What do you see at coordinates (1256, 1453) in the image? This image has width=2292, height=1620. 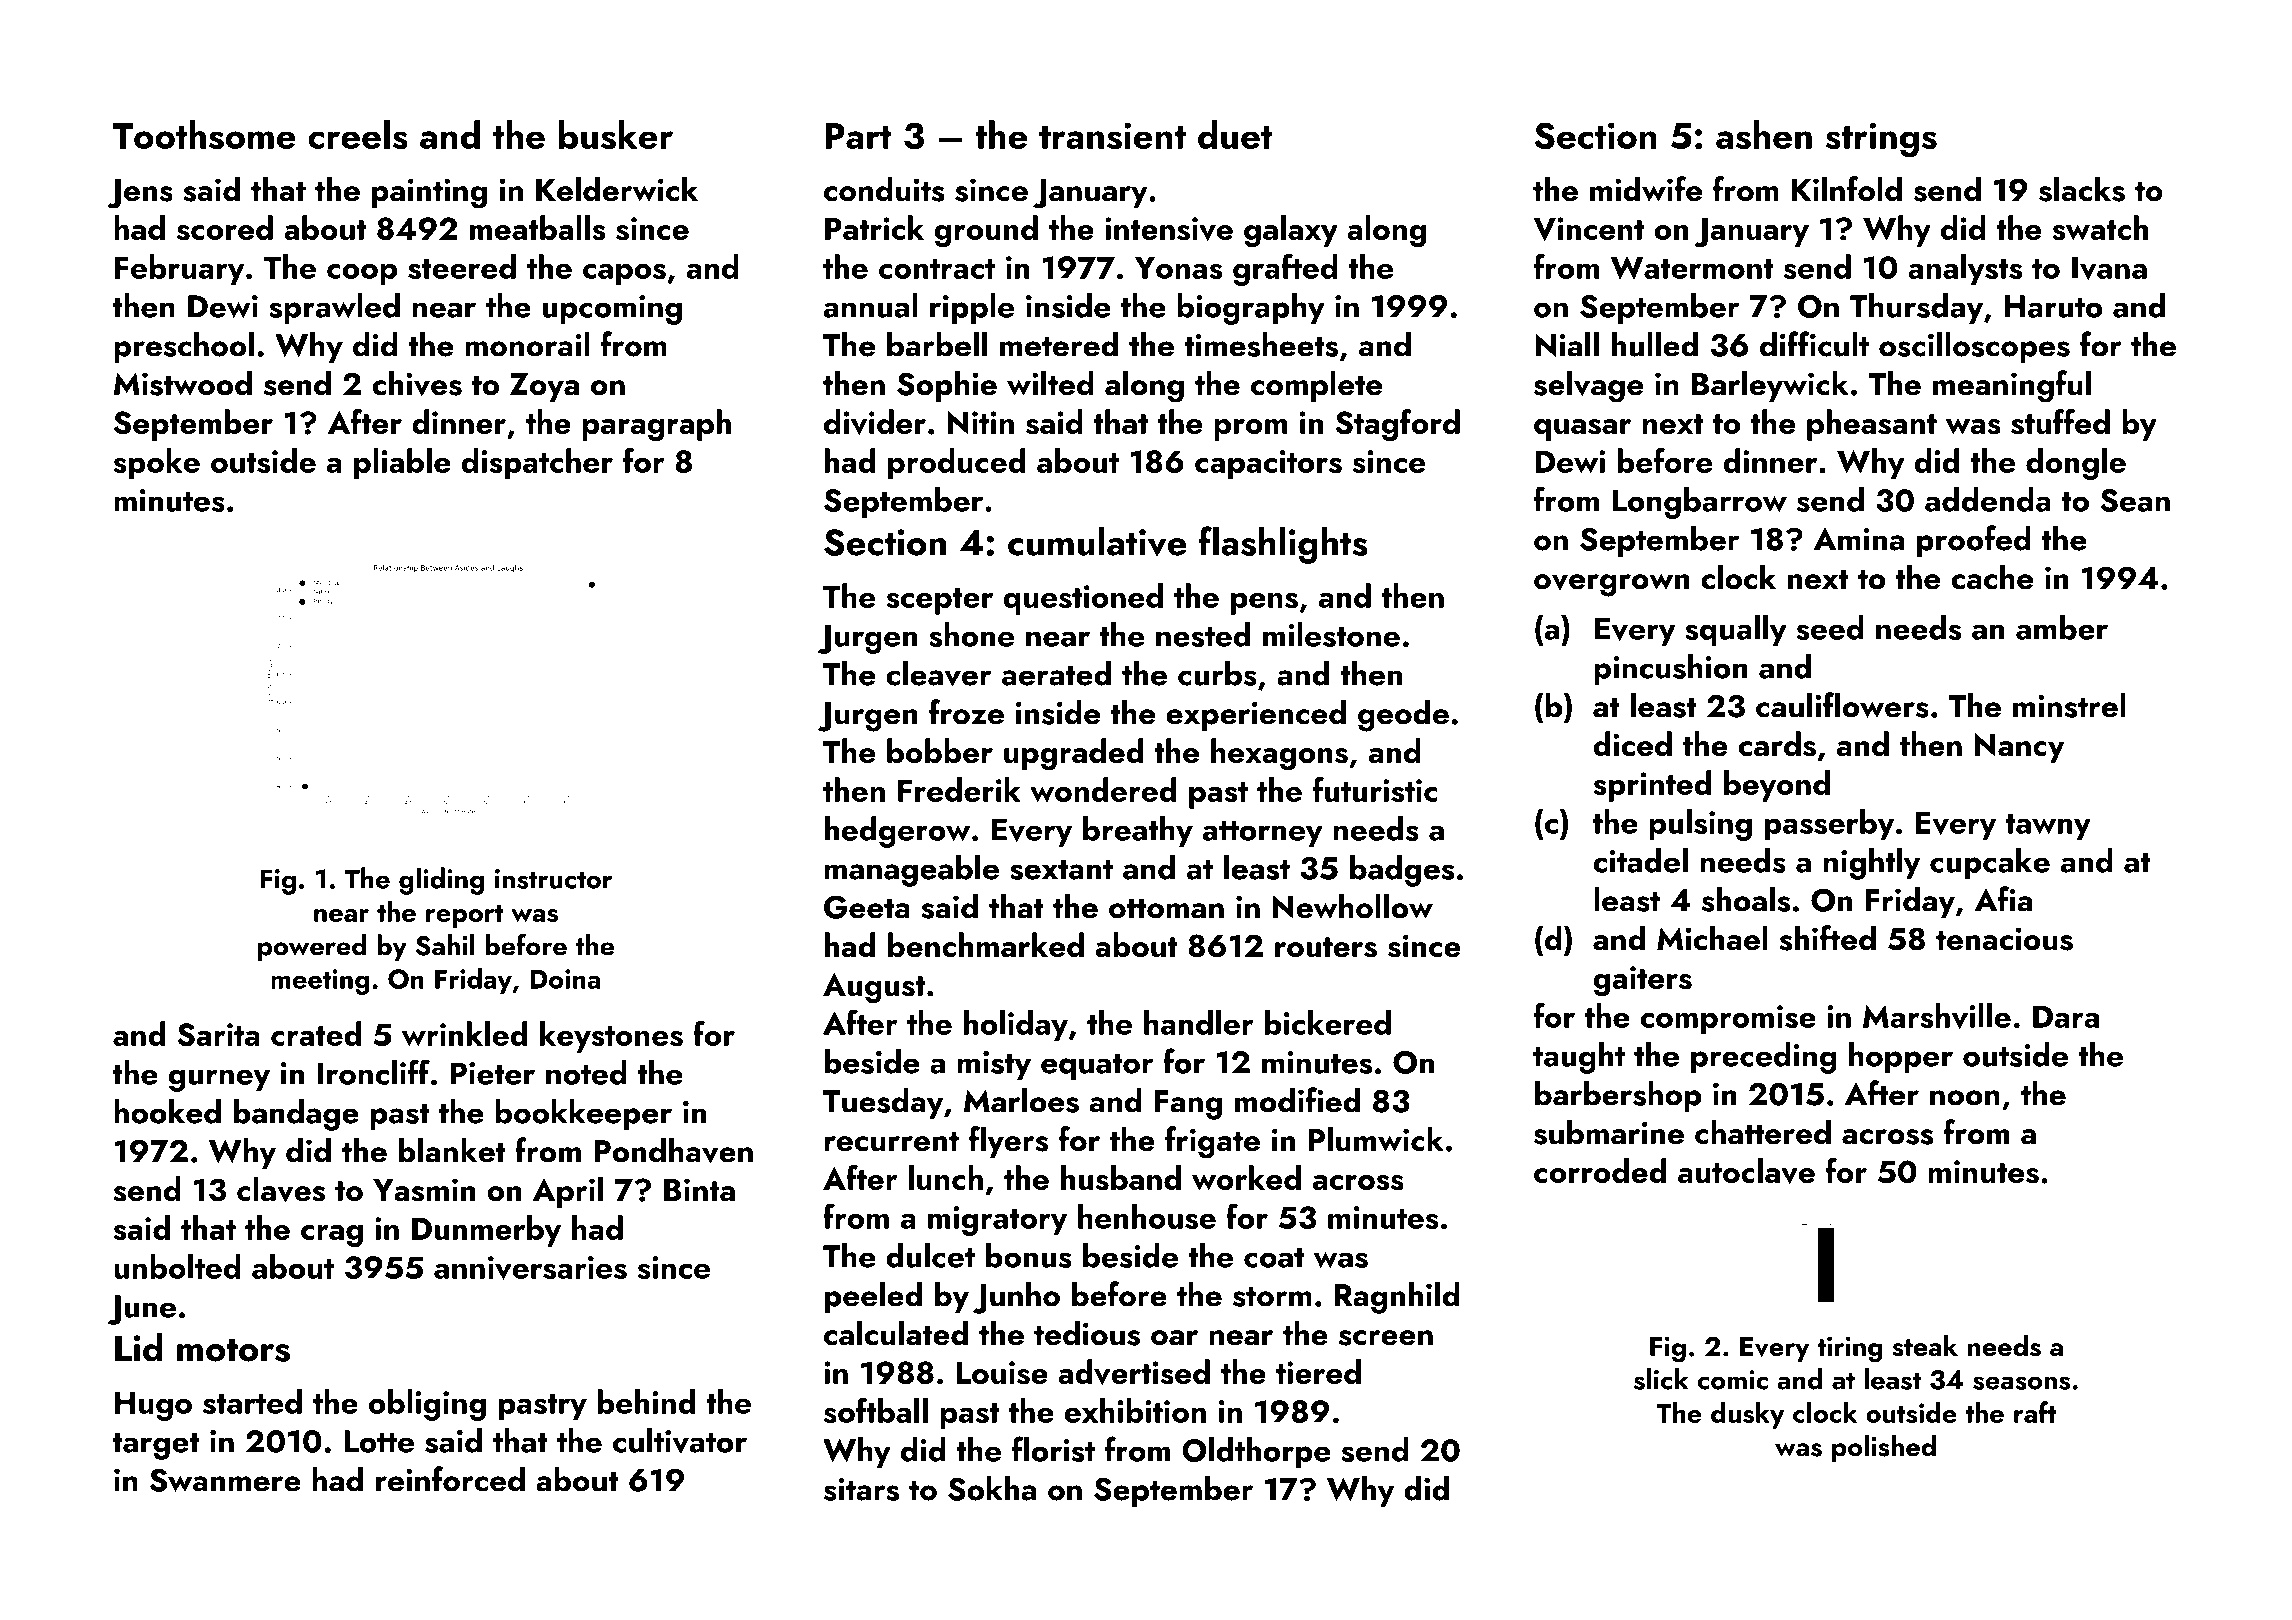 I see `Oldthorpe` at bounding box center [1256, 1453].
